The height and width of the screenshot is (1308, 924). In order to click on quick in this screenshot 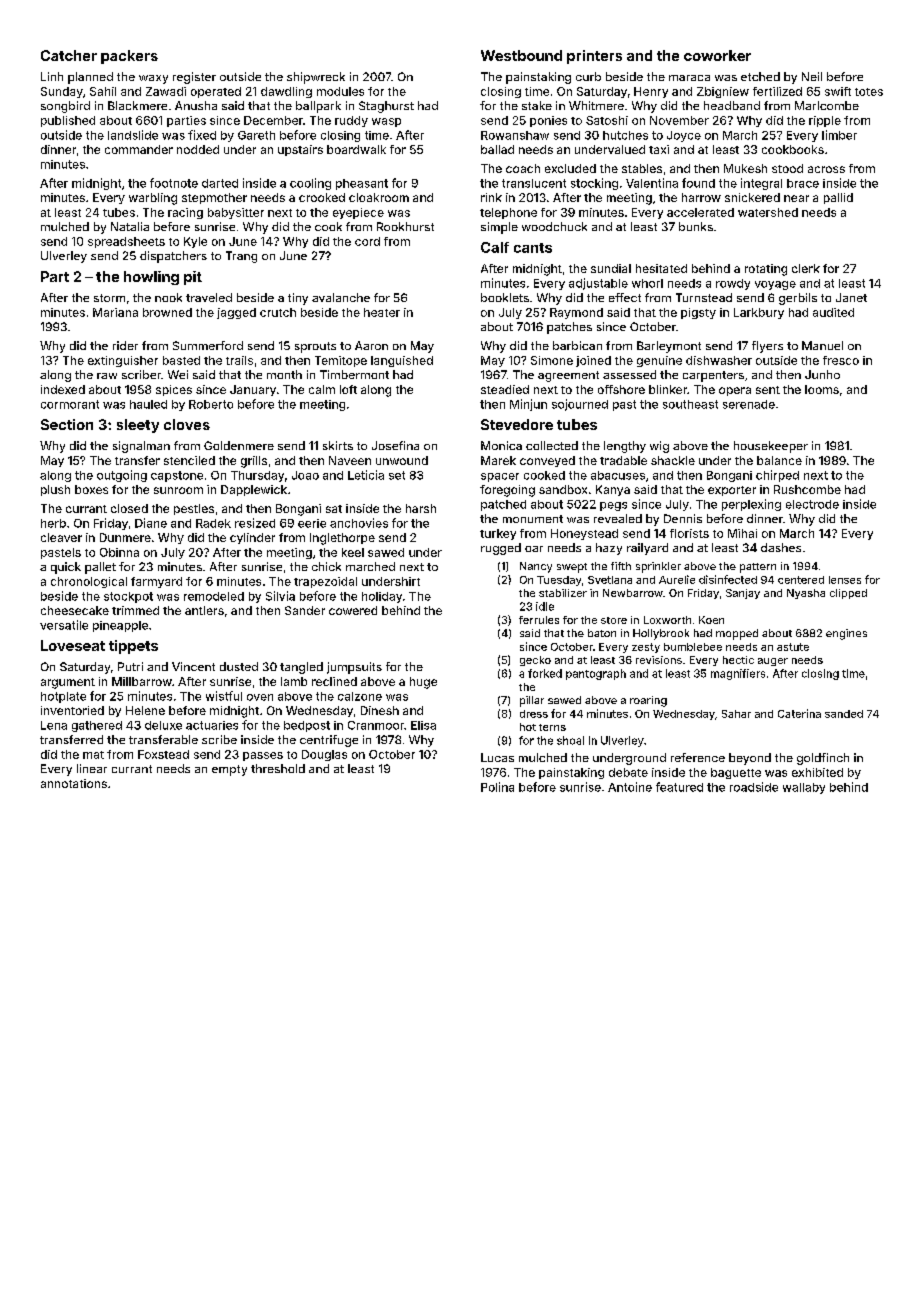, I will do `click(66, 568)`.
